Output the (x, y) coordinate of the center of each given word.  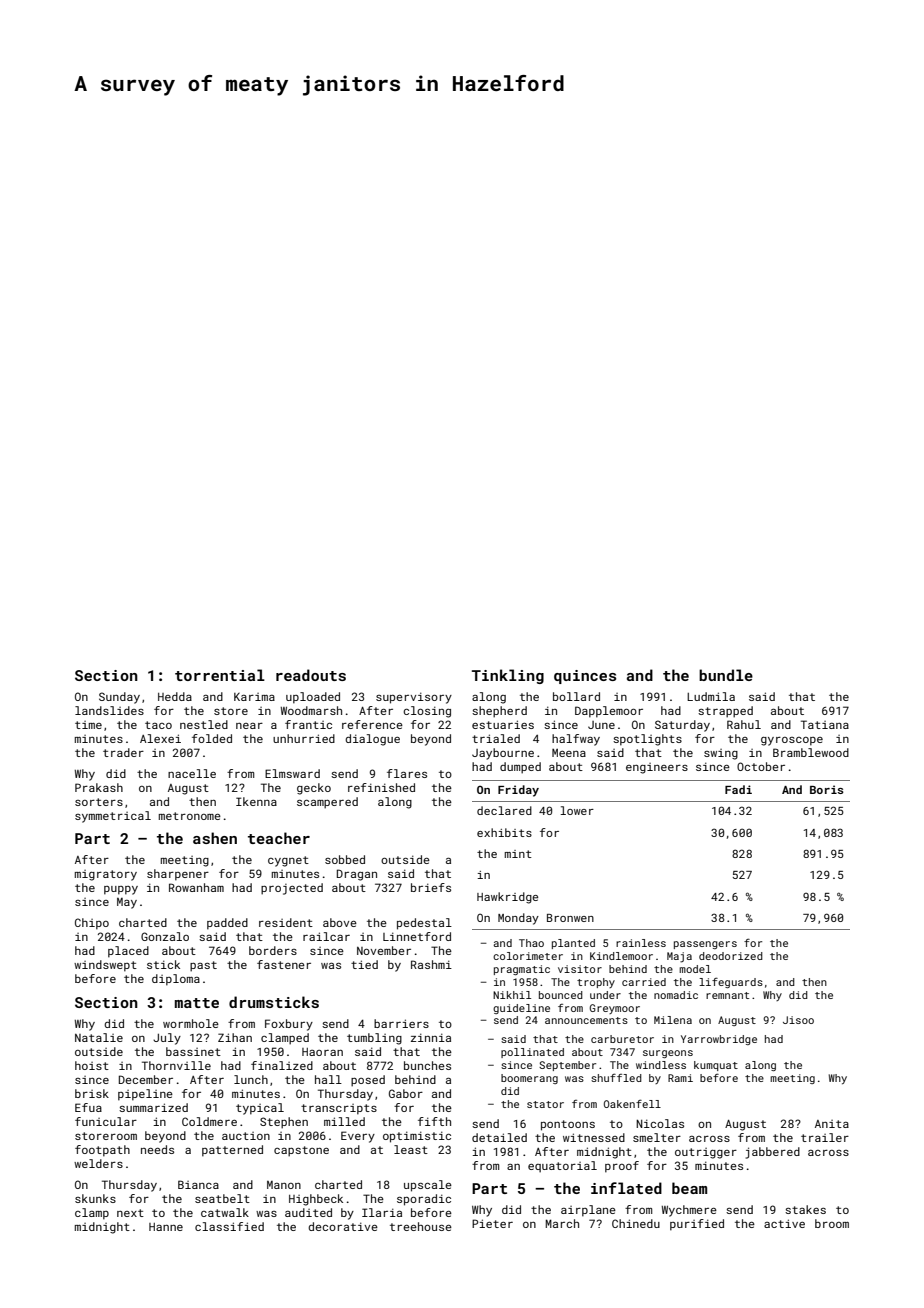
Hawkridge (507, 898)
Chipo (92, 924)
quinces (585, 677)
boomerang (529, 1079)
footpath (102, 1151)
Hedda (175, 696)
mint (518, 854)
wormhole (191, 1023)
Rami (680, 1078)
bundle (726, 675)
